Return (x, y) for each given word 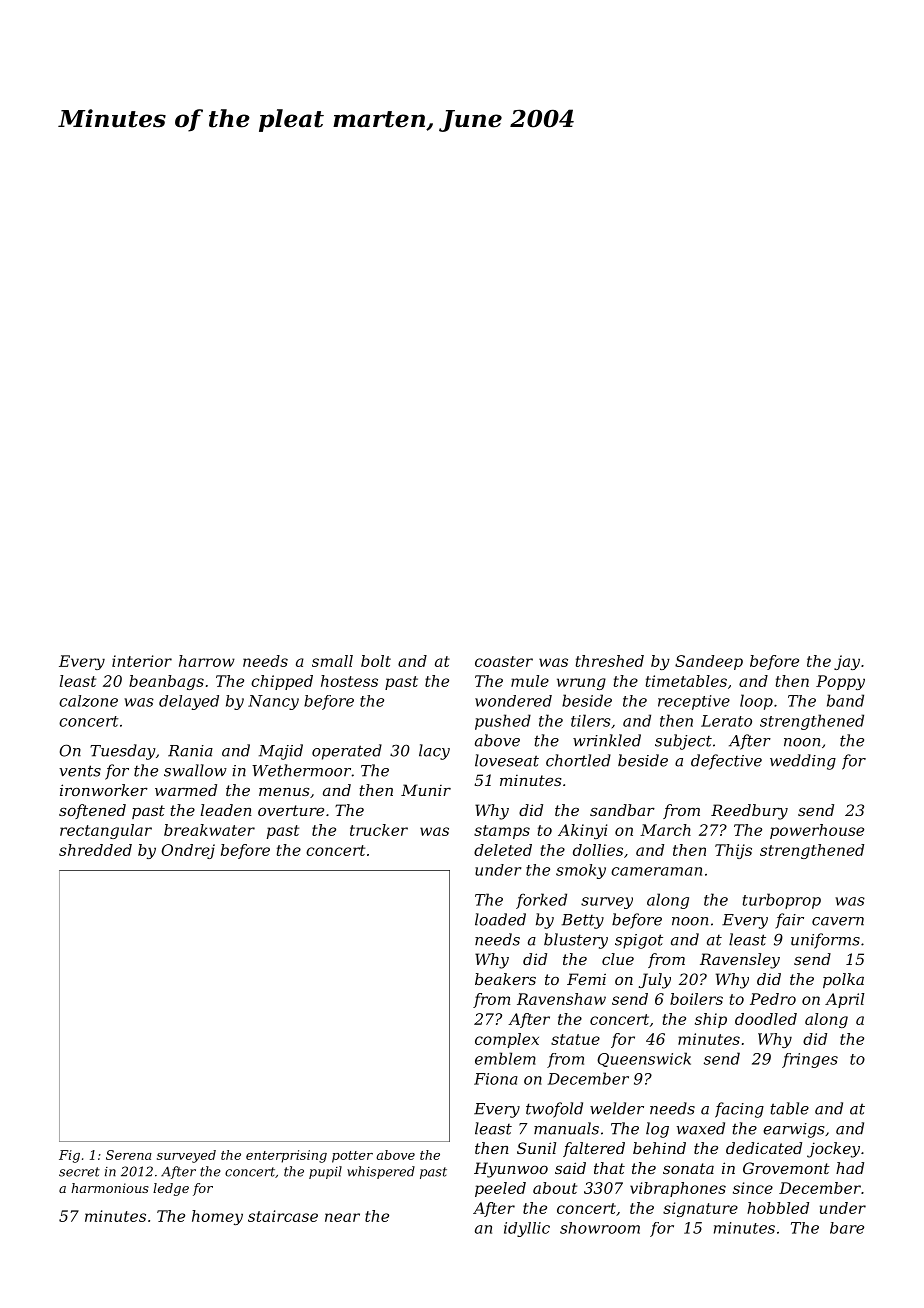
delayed (189, 702)
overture (291, 810)
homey (217, 1217)
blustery (576, 941)
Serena (129, 1155)
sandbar (622, 810)
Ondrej (188, 851)
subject (683, 742)
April (844, 1000)
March (665, 830)
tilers (591, 720)
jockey (833, 1150)
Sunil (536, 1148)
